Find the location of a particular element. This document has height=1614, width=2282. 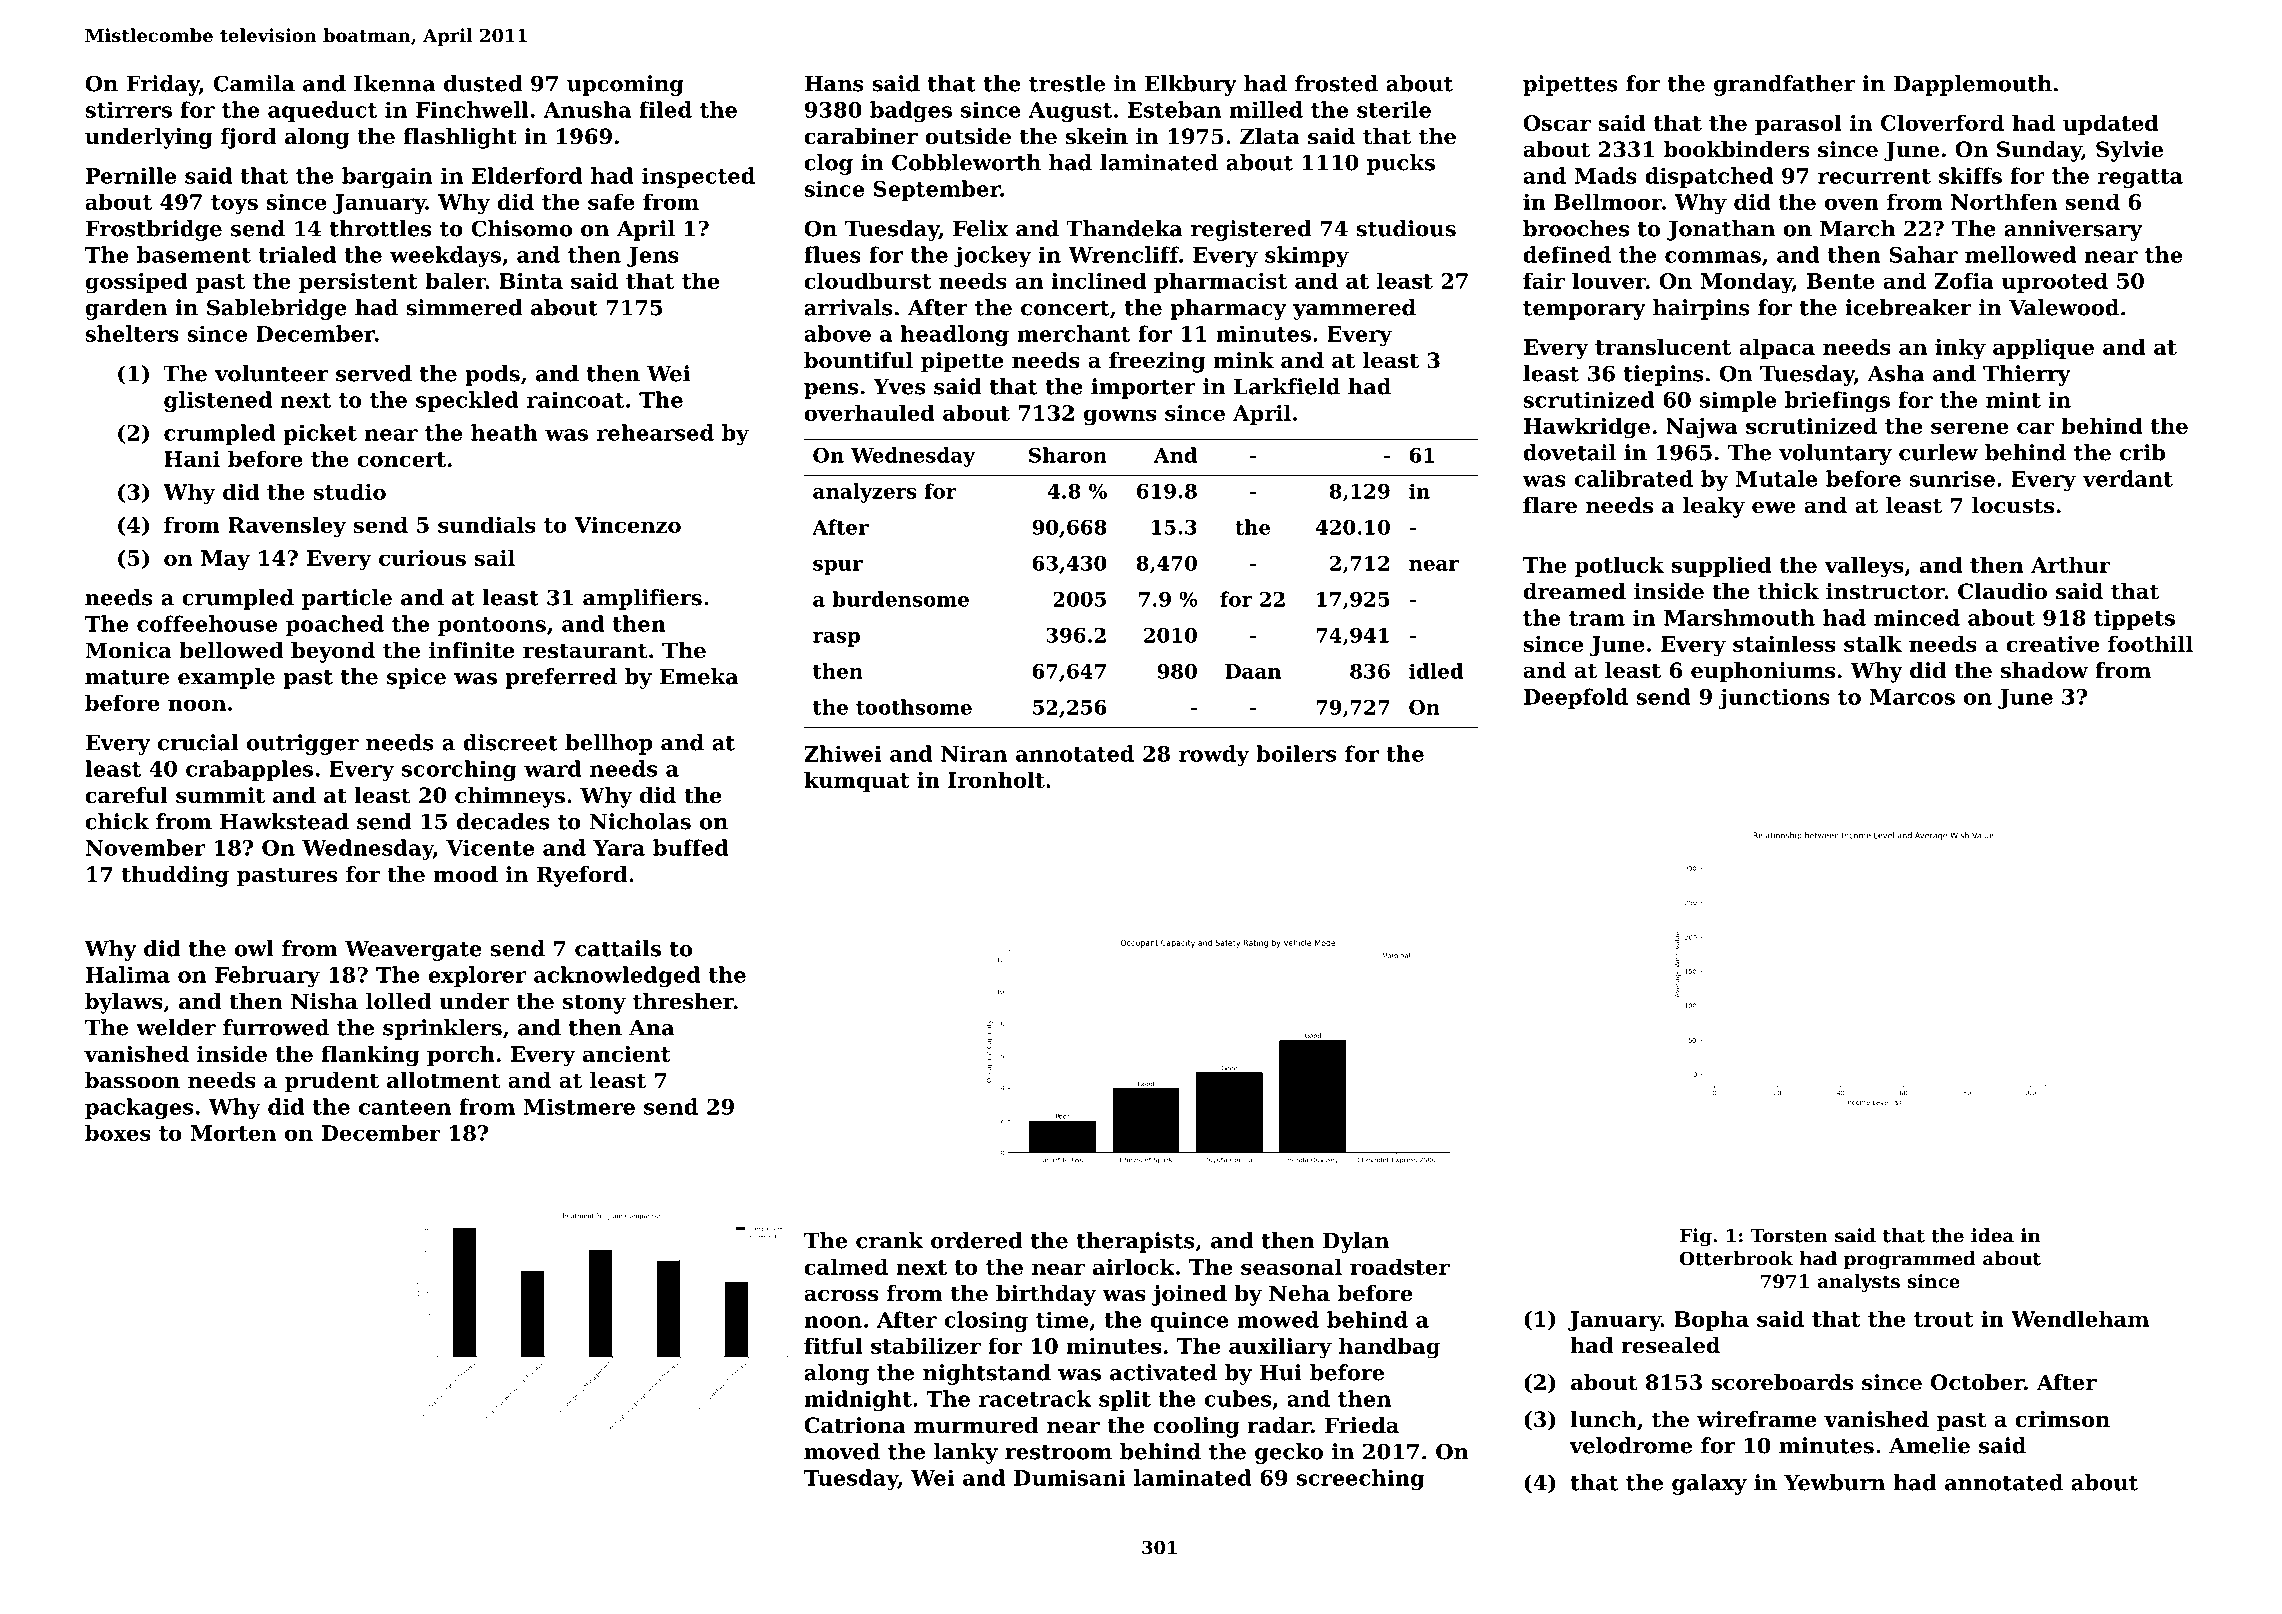

inclined is located at coordinates (1098, 280).
